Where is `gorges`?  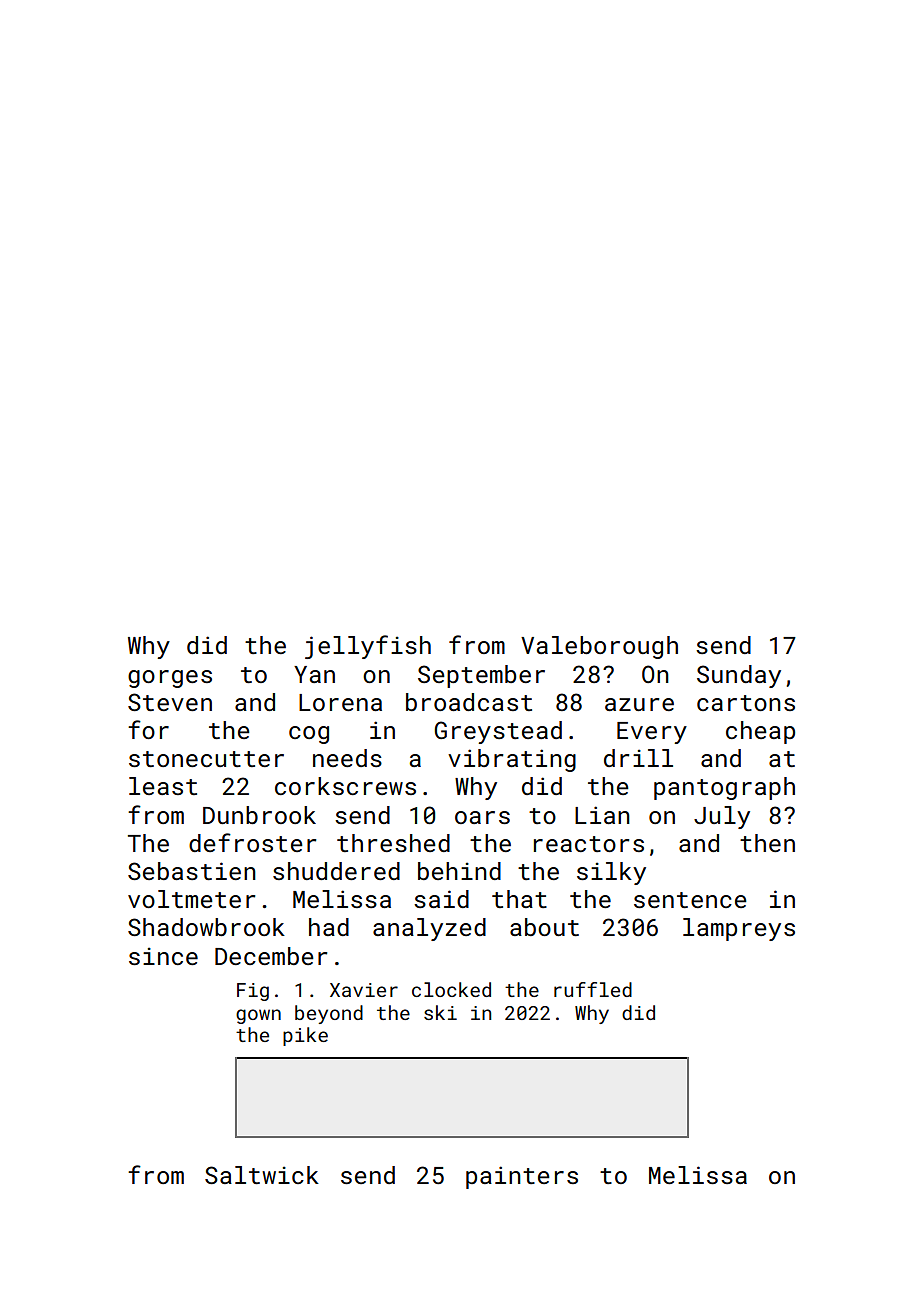
gorges is located at coordinates (170, 679).
